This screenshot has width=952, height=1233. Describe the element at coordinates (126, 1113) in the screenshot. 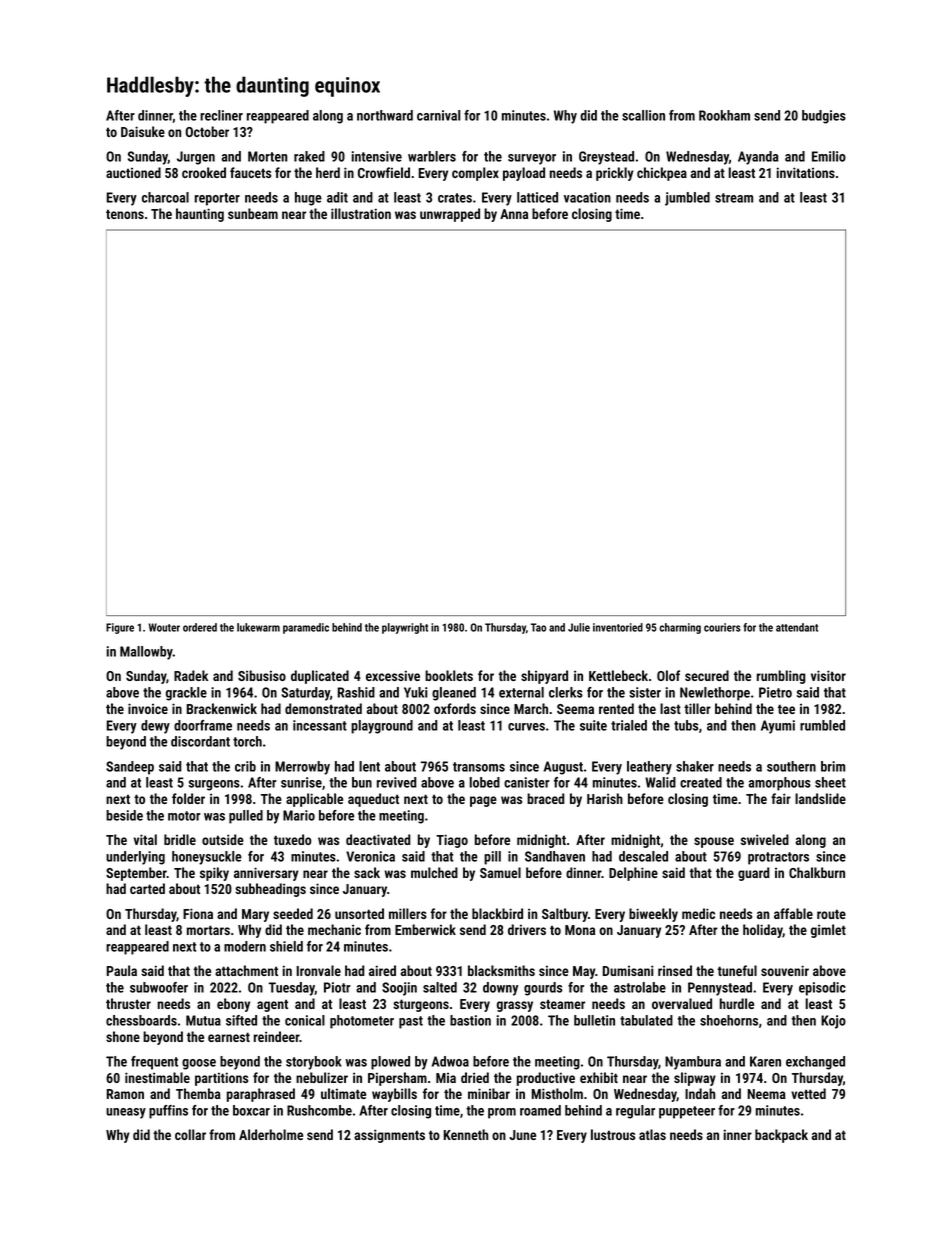

I see `uneasy` at that location.
